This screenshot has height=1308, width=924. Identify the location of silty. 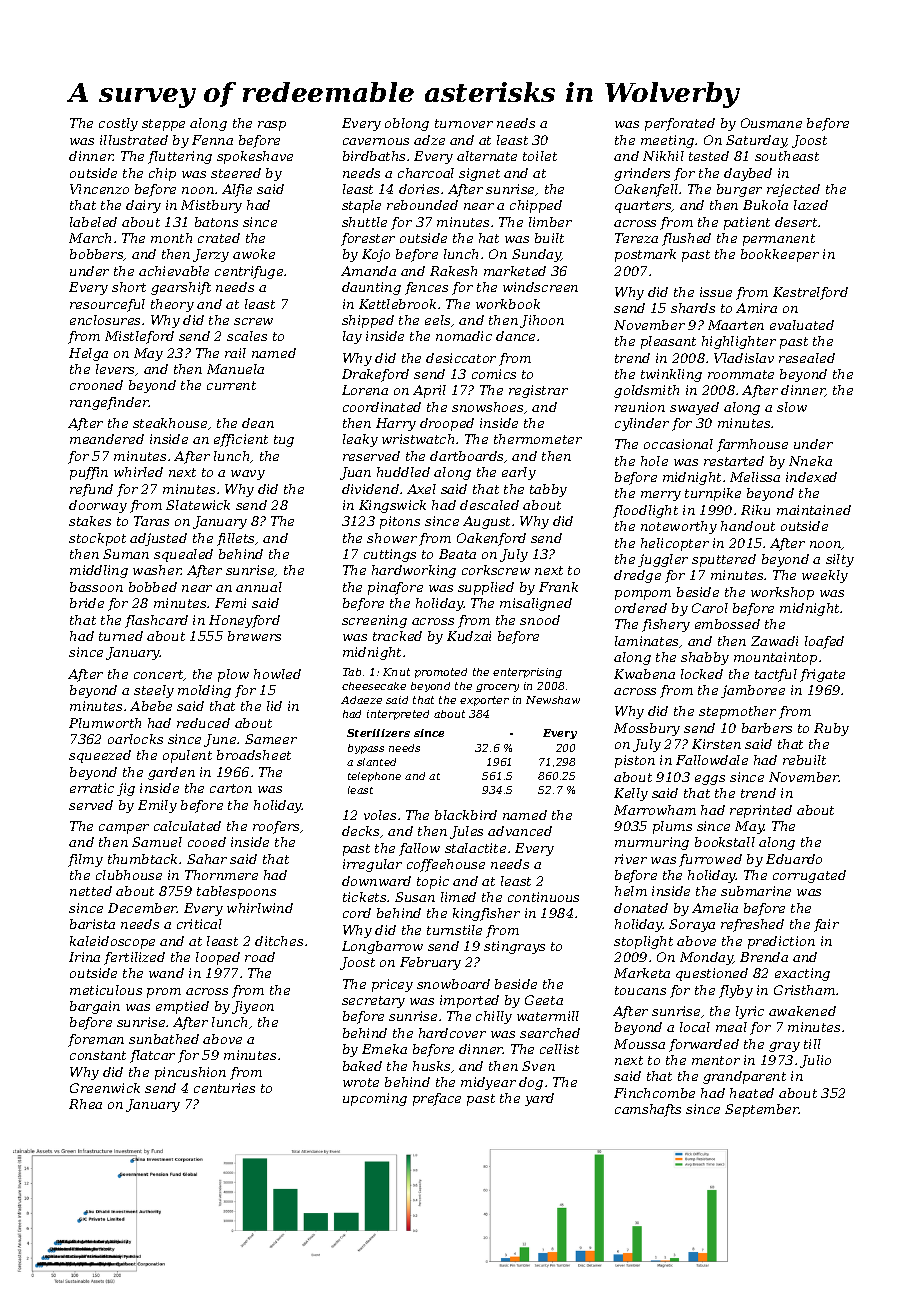
(840, 560).
